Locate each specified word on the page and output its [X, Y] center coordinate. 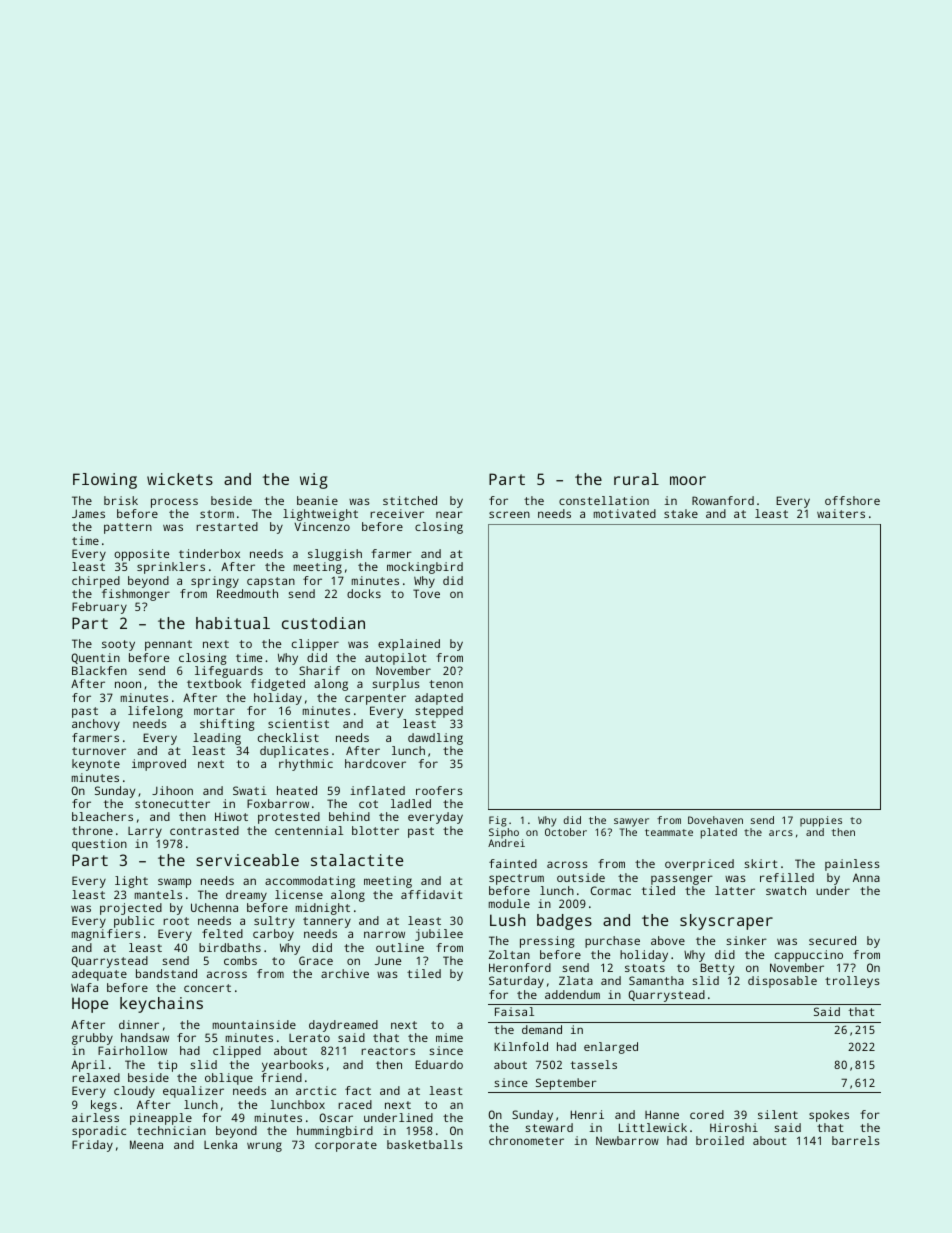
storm [217, 514]
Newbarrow [627, 1140]
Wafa [84, 987]
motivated [625, 513]
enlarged [611, 1048]
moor [688, 480]
